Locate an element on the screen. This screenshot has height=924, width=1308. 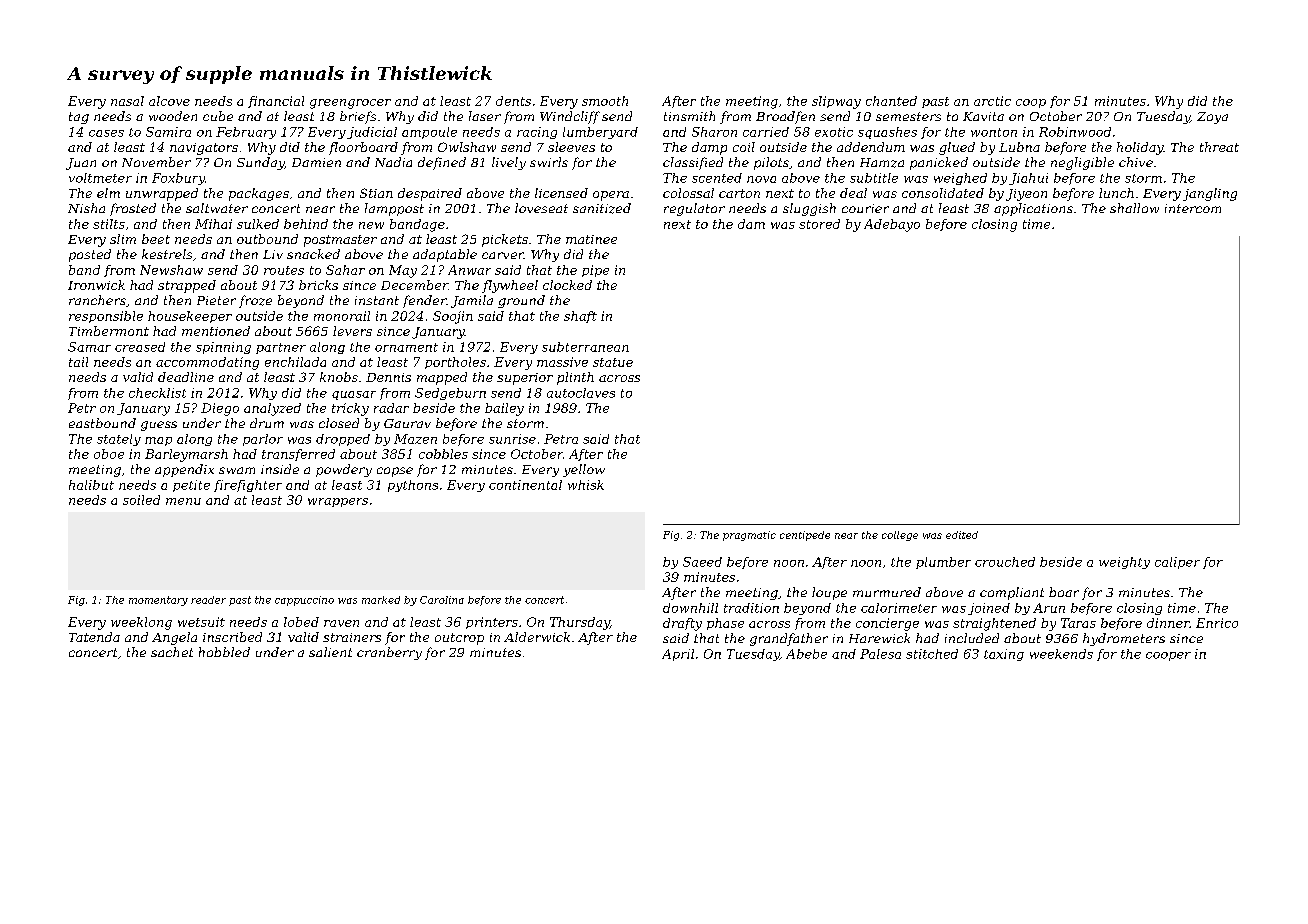
sluggish is located at coordinates (809, 209).
